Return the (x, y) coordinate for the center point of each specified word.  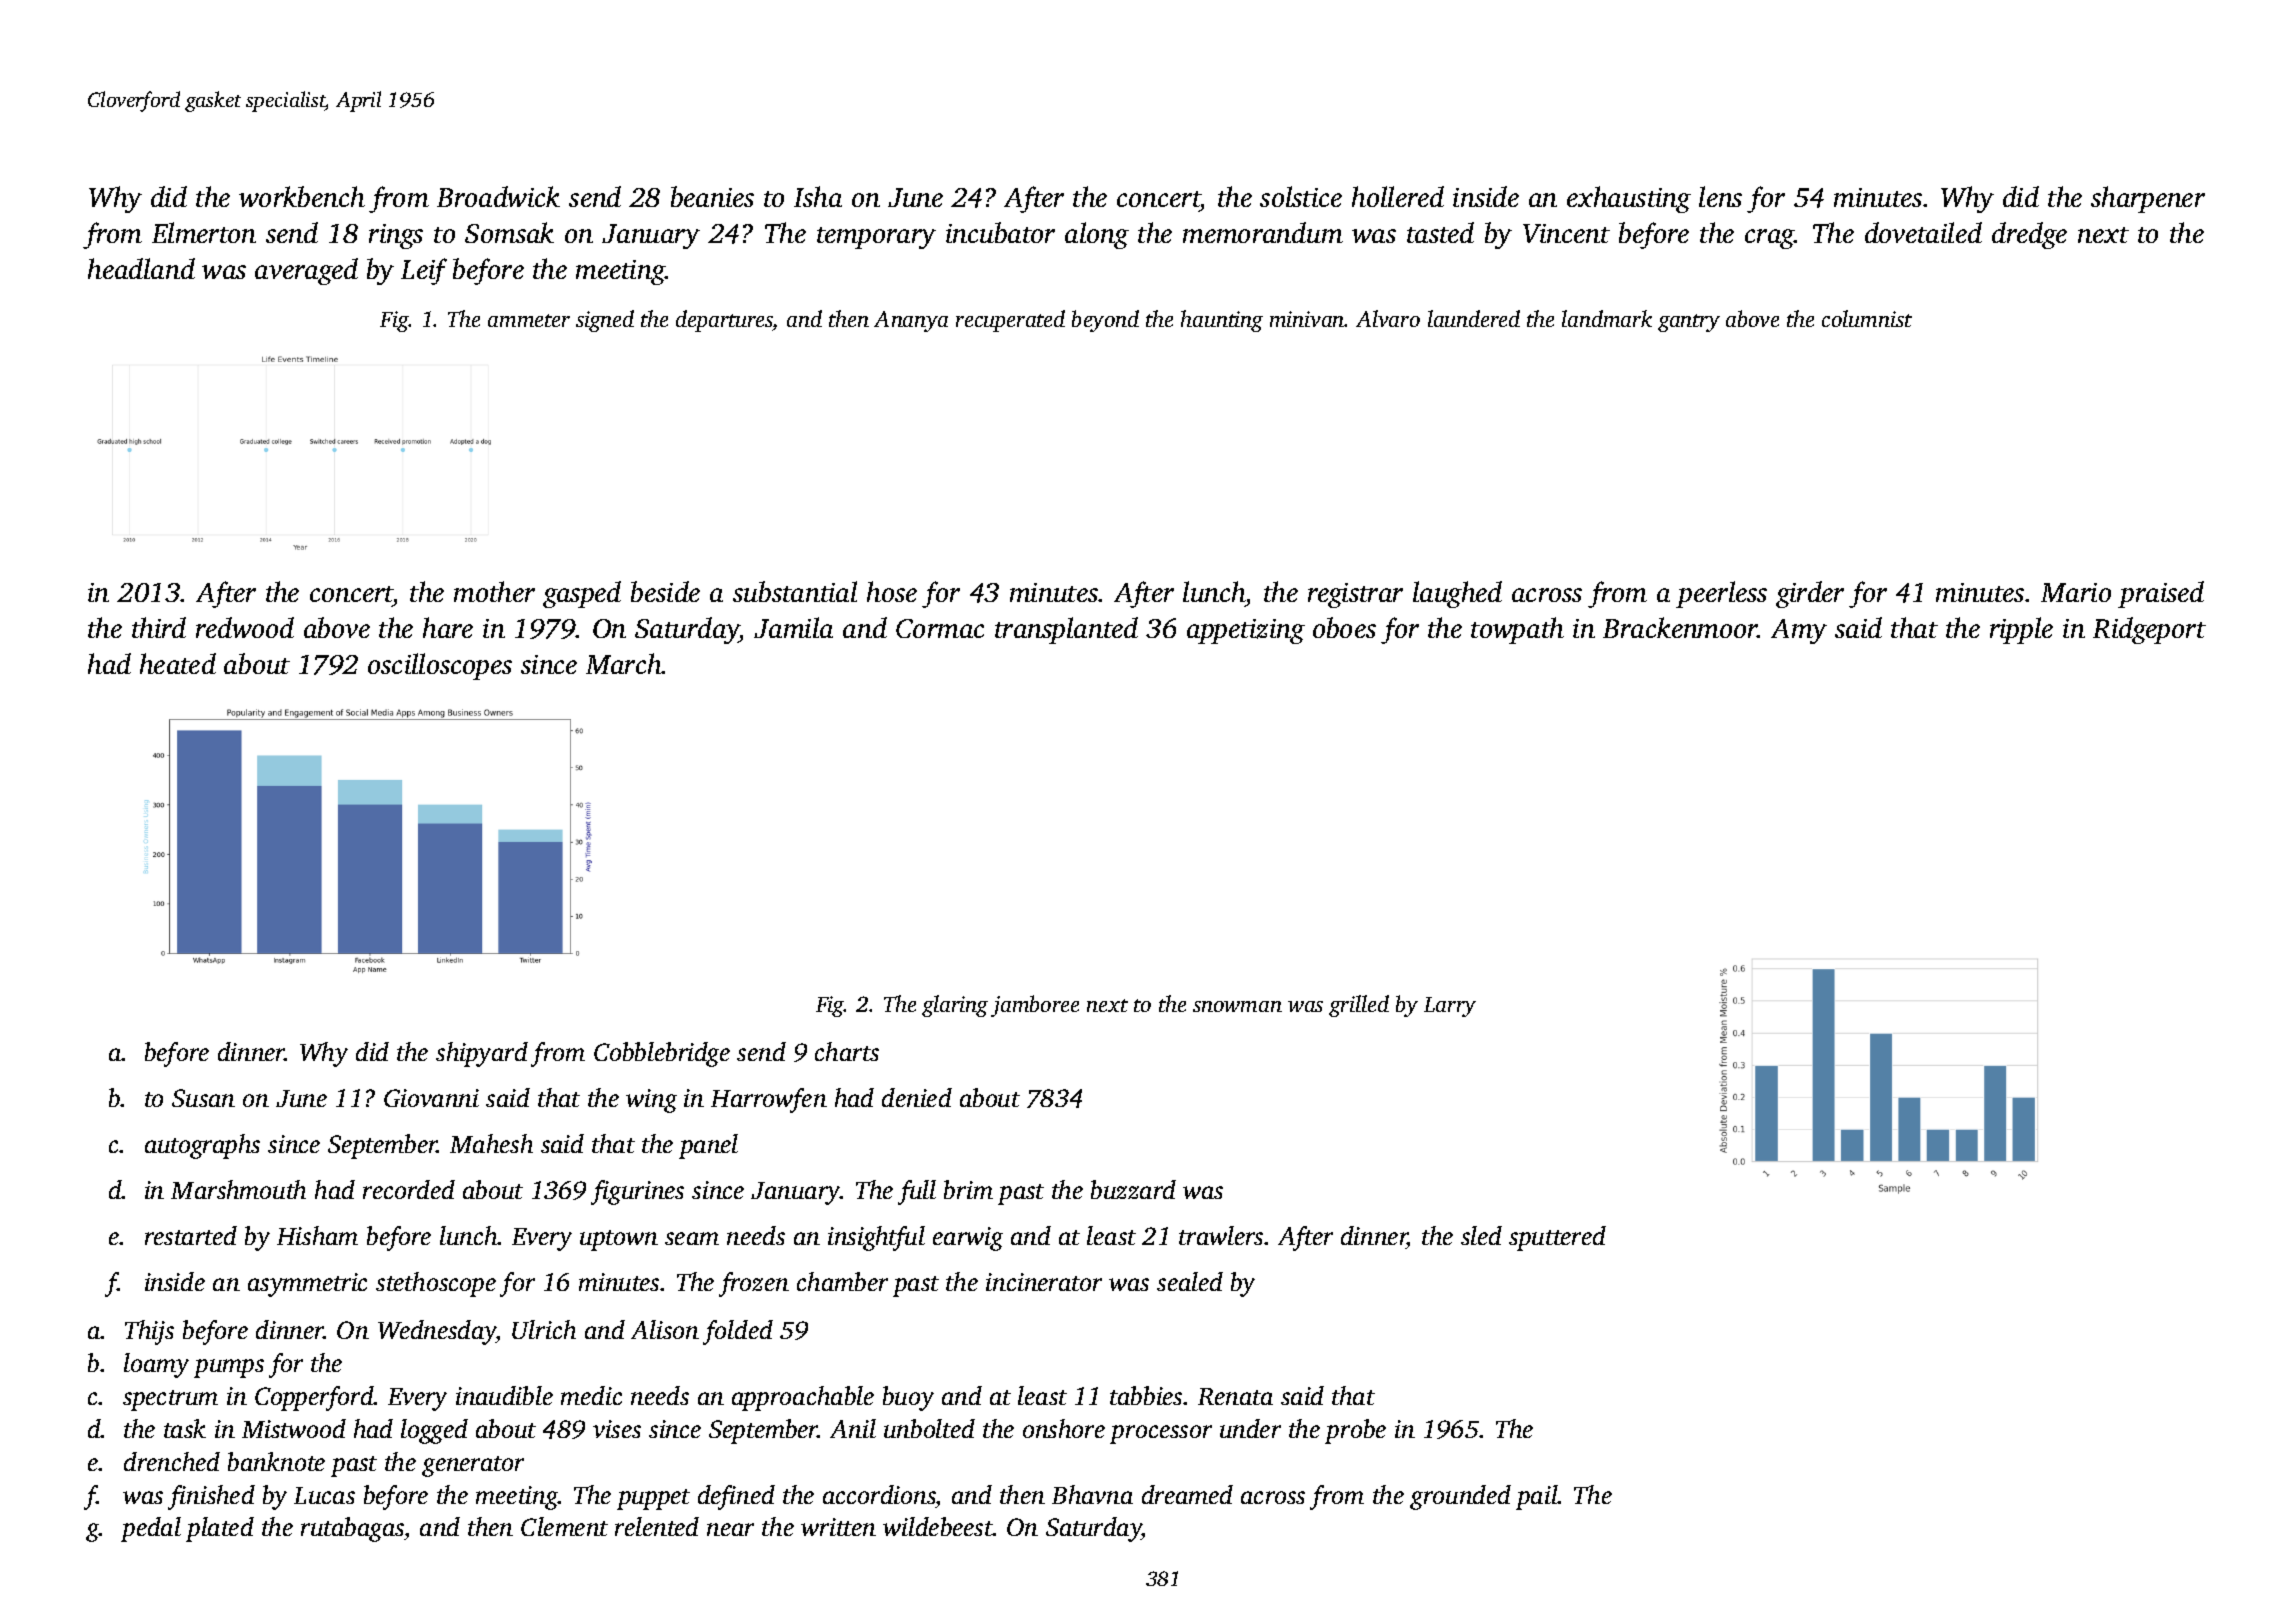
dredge (2029, 235)
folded (738, 1332)
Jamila (793, 627)
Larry (1450, 1007)
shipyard (482, 1054)
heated (178, 663)
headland (141, 268)
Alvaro (1388, 318)
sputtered (1557, 1238)
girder (1810, 594)
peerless (1721, 594)
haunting (1222, 321)
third (159, 627)
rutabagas (352, 1529)
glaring (955, 1006)
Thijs (149, 1332)
